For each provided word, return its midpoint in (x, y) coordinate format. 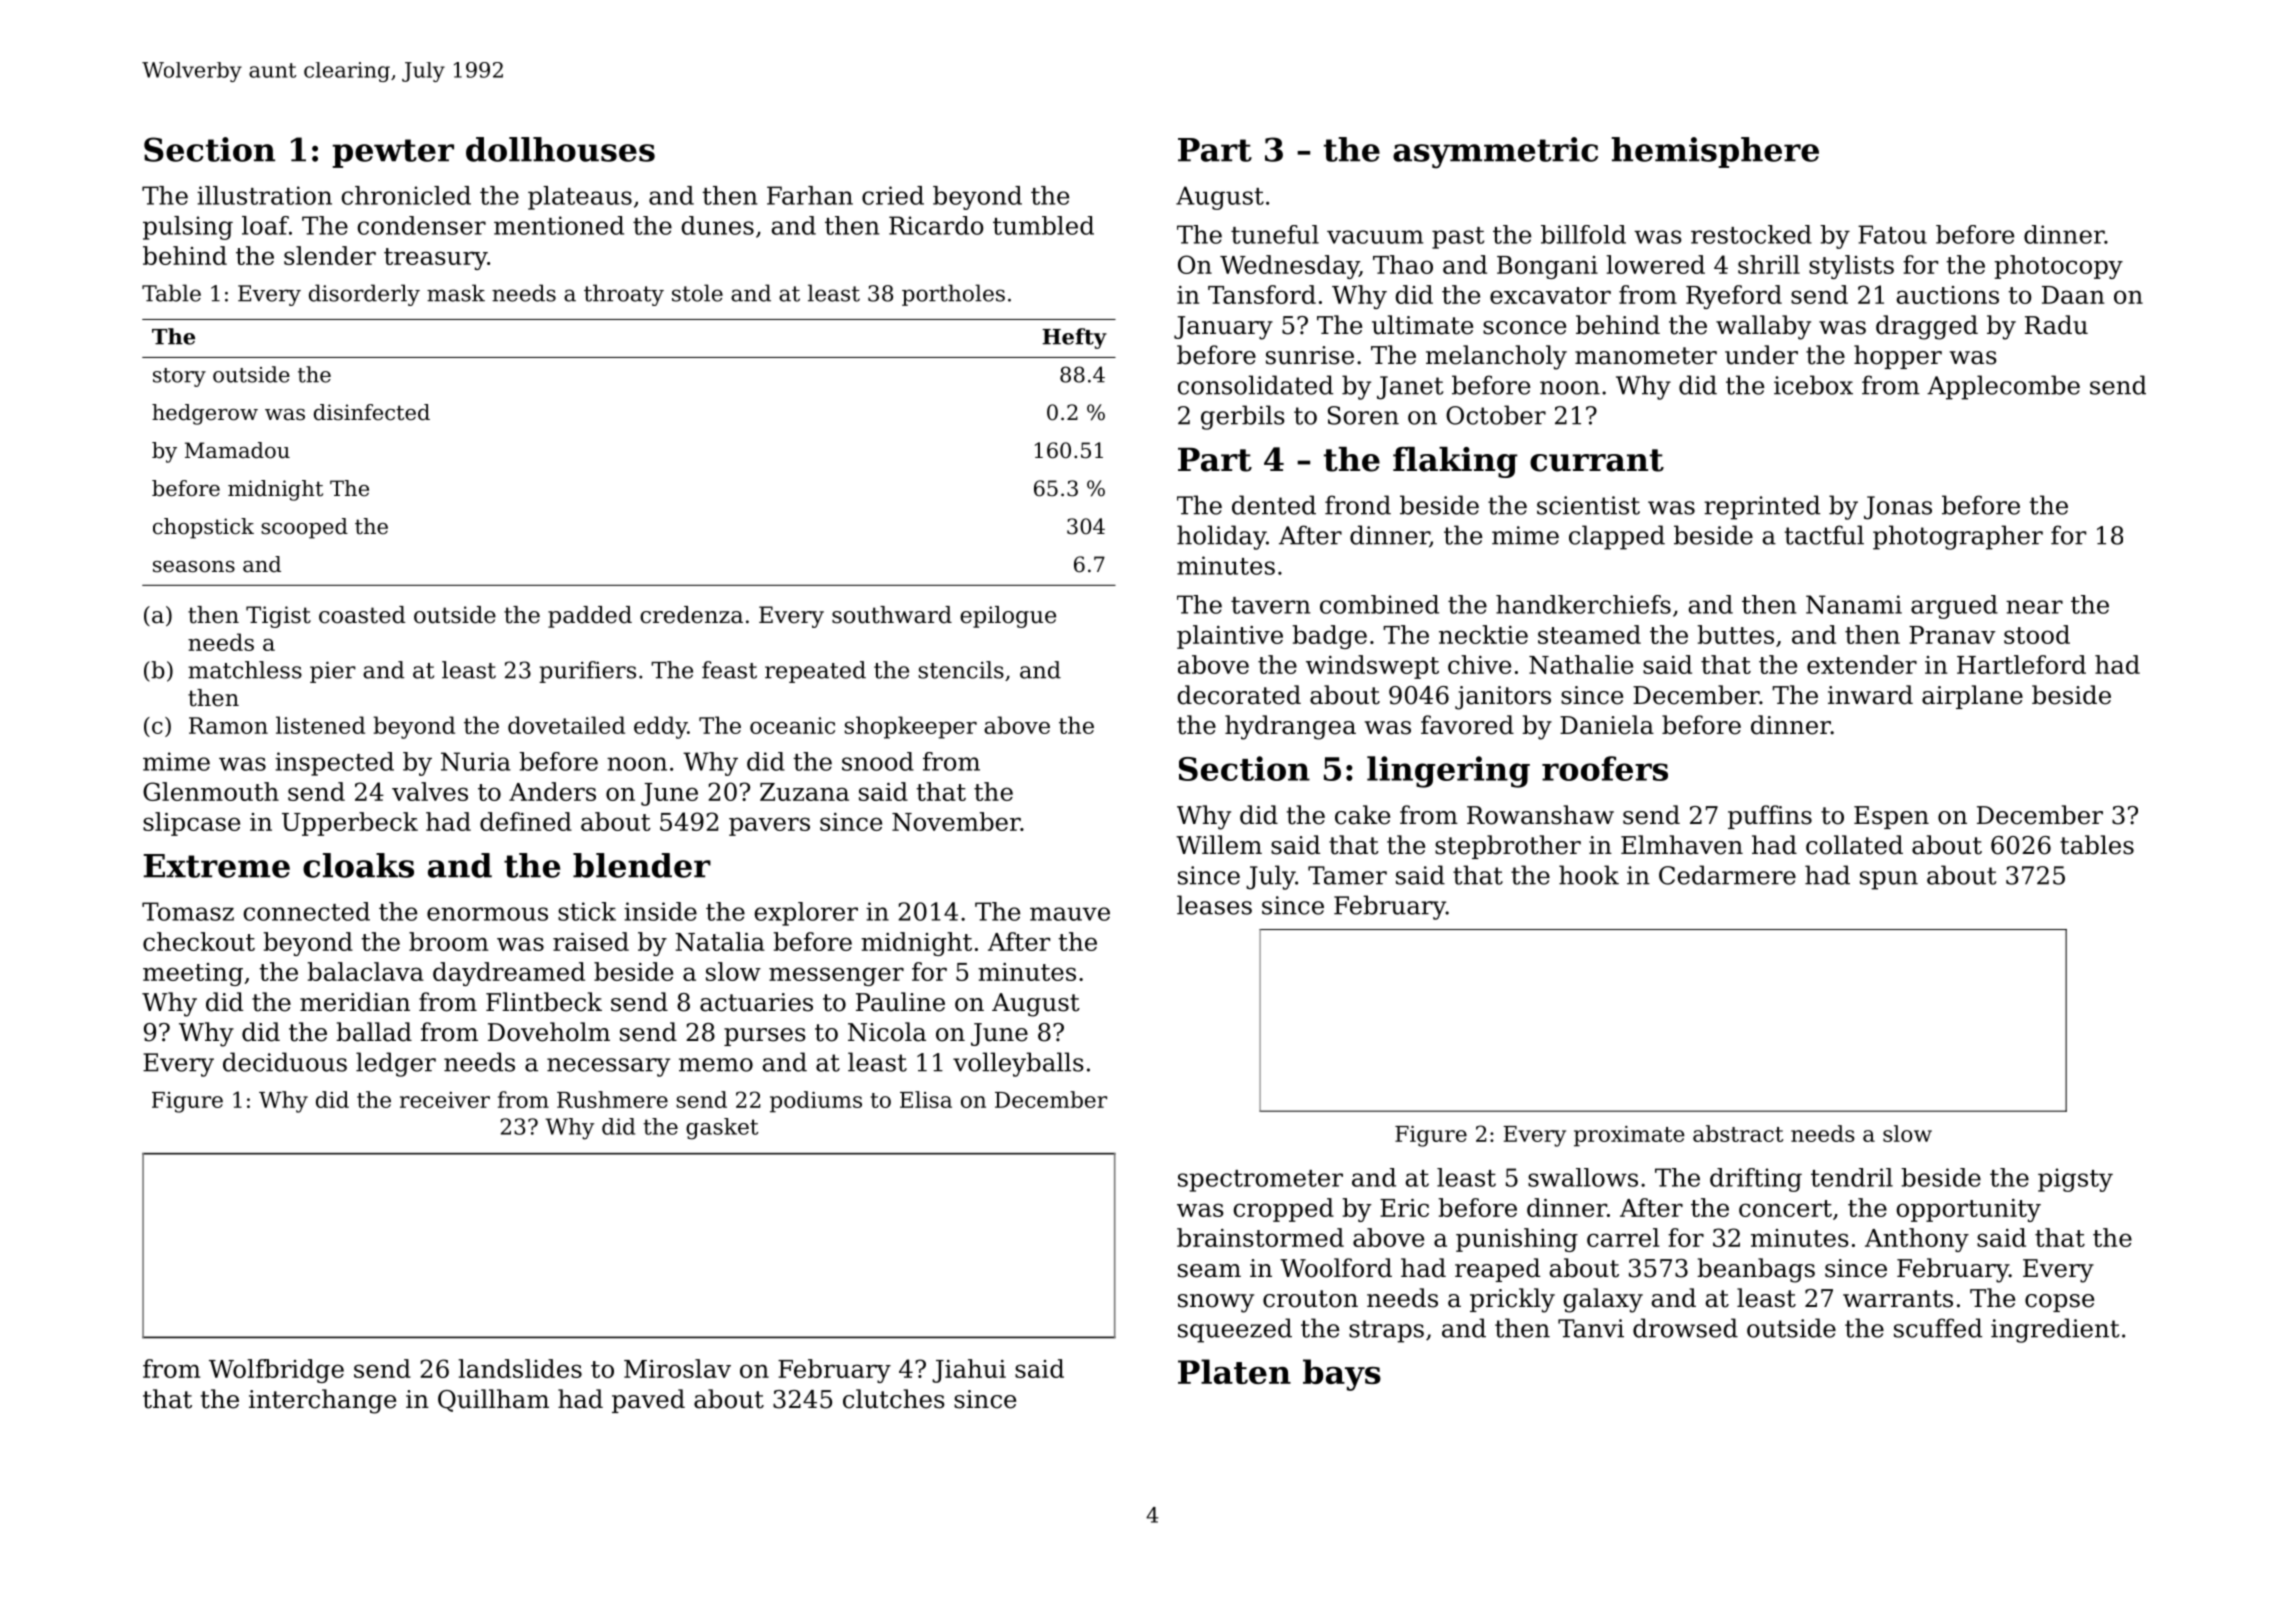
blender (642, 865)
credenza (691, 615)
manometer (1646, 356)
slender (330, 255)
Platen (1234, 1371)
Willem (1219, 845)
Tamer (1347, 875)
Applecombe (2003, 387)
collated (1854, 845)
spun (1889, 880)
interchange (322, 1401)
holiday (1221, 537)
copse (2059, 1303)
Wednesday (1289, 267)
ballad (374, 1032)
